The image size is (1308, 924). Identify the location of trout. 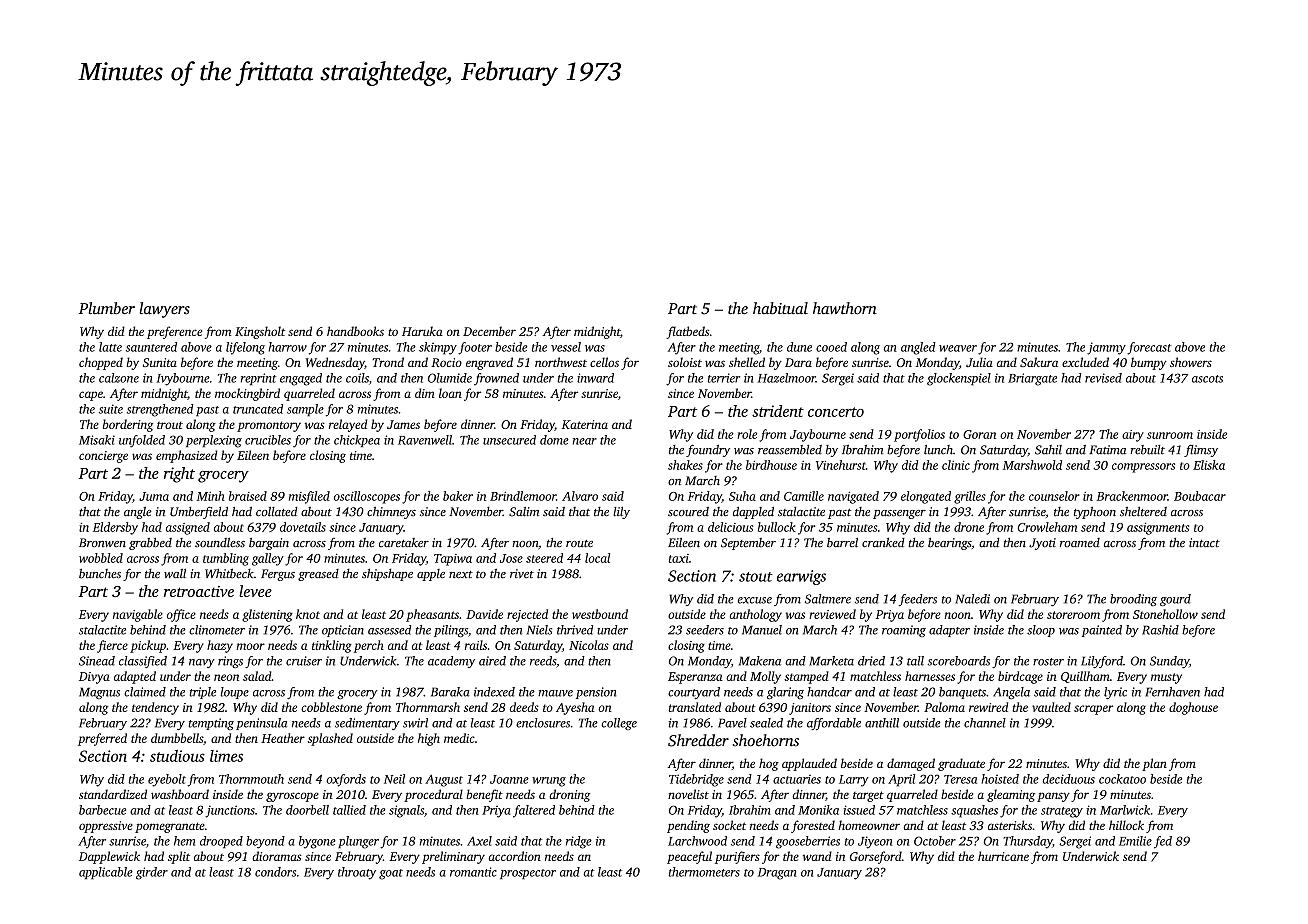
(170, 425).
